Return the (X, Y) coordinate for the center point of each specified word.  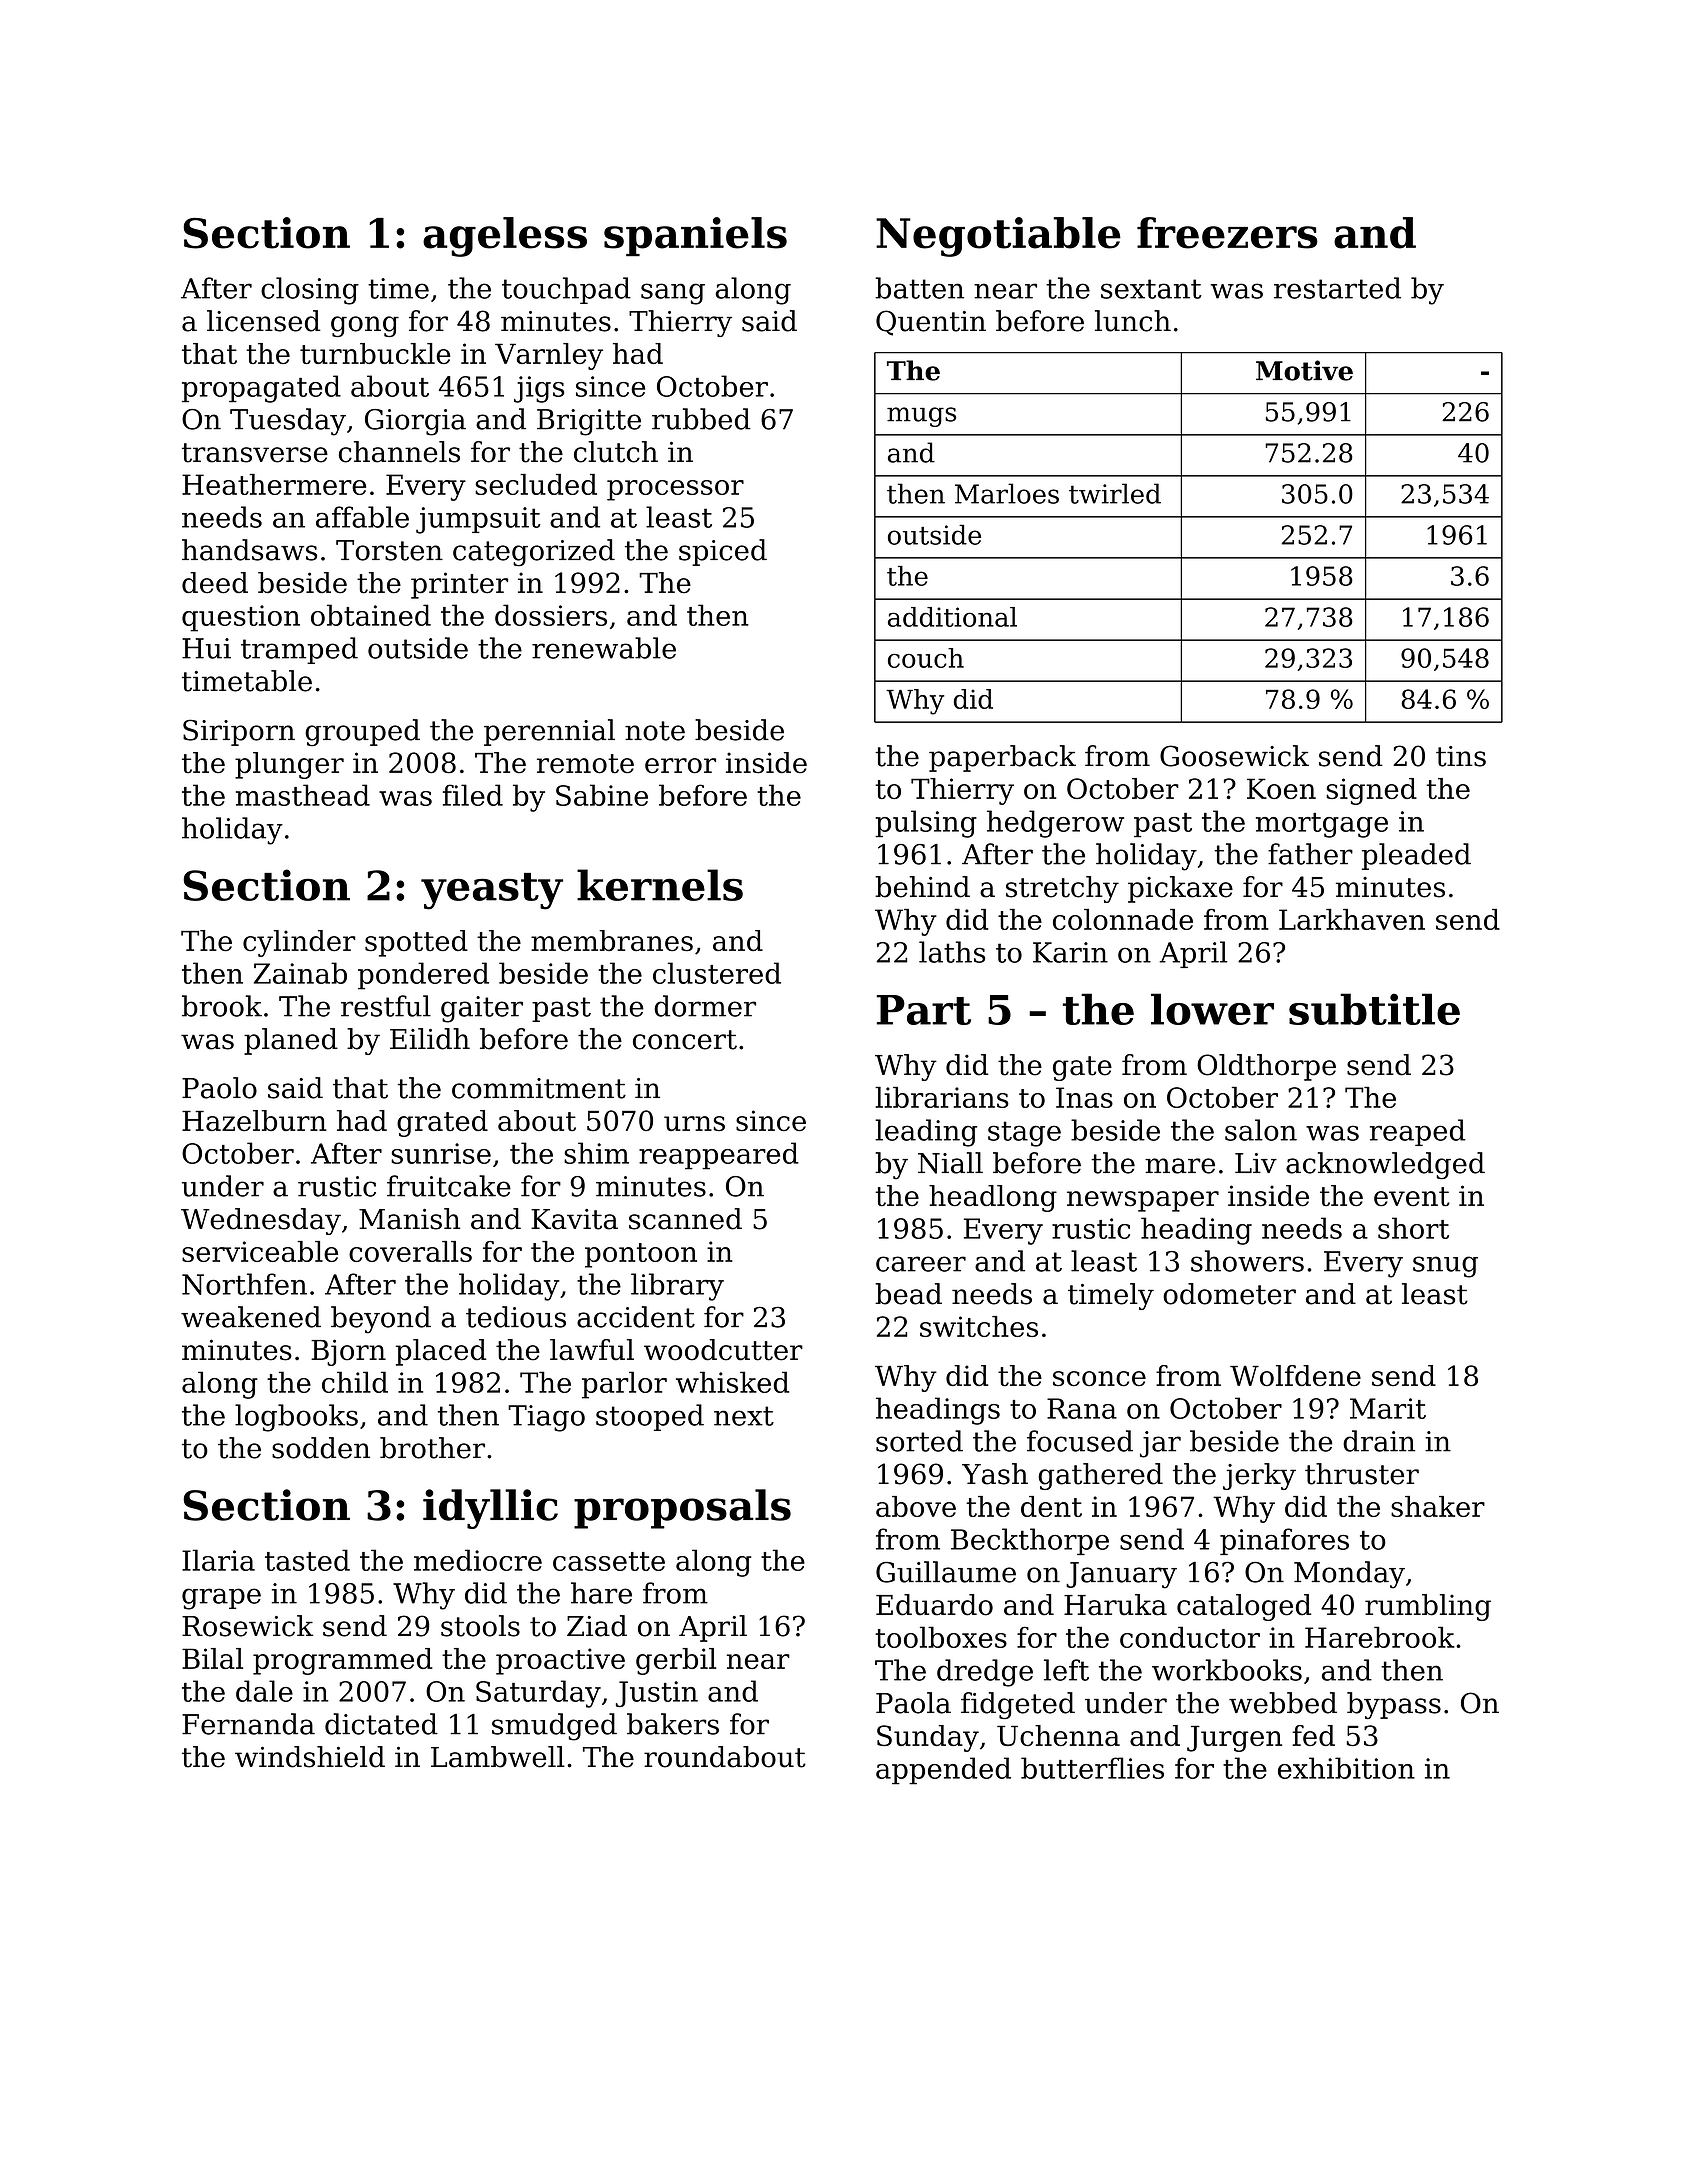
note (655, 731)
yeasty (492, 891)
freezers (1227, 233)
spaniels (695, 237)
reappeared (719, 1156)
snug (1445, 1267)
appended (943, 1771)
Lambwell (498, 1757)
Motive (1304, 370)
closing (310, 291)
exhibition (1346, 1768)
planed (291, 1041)
